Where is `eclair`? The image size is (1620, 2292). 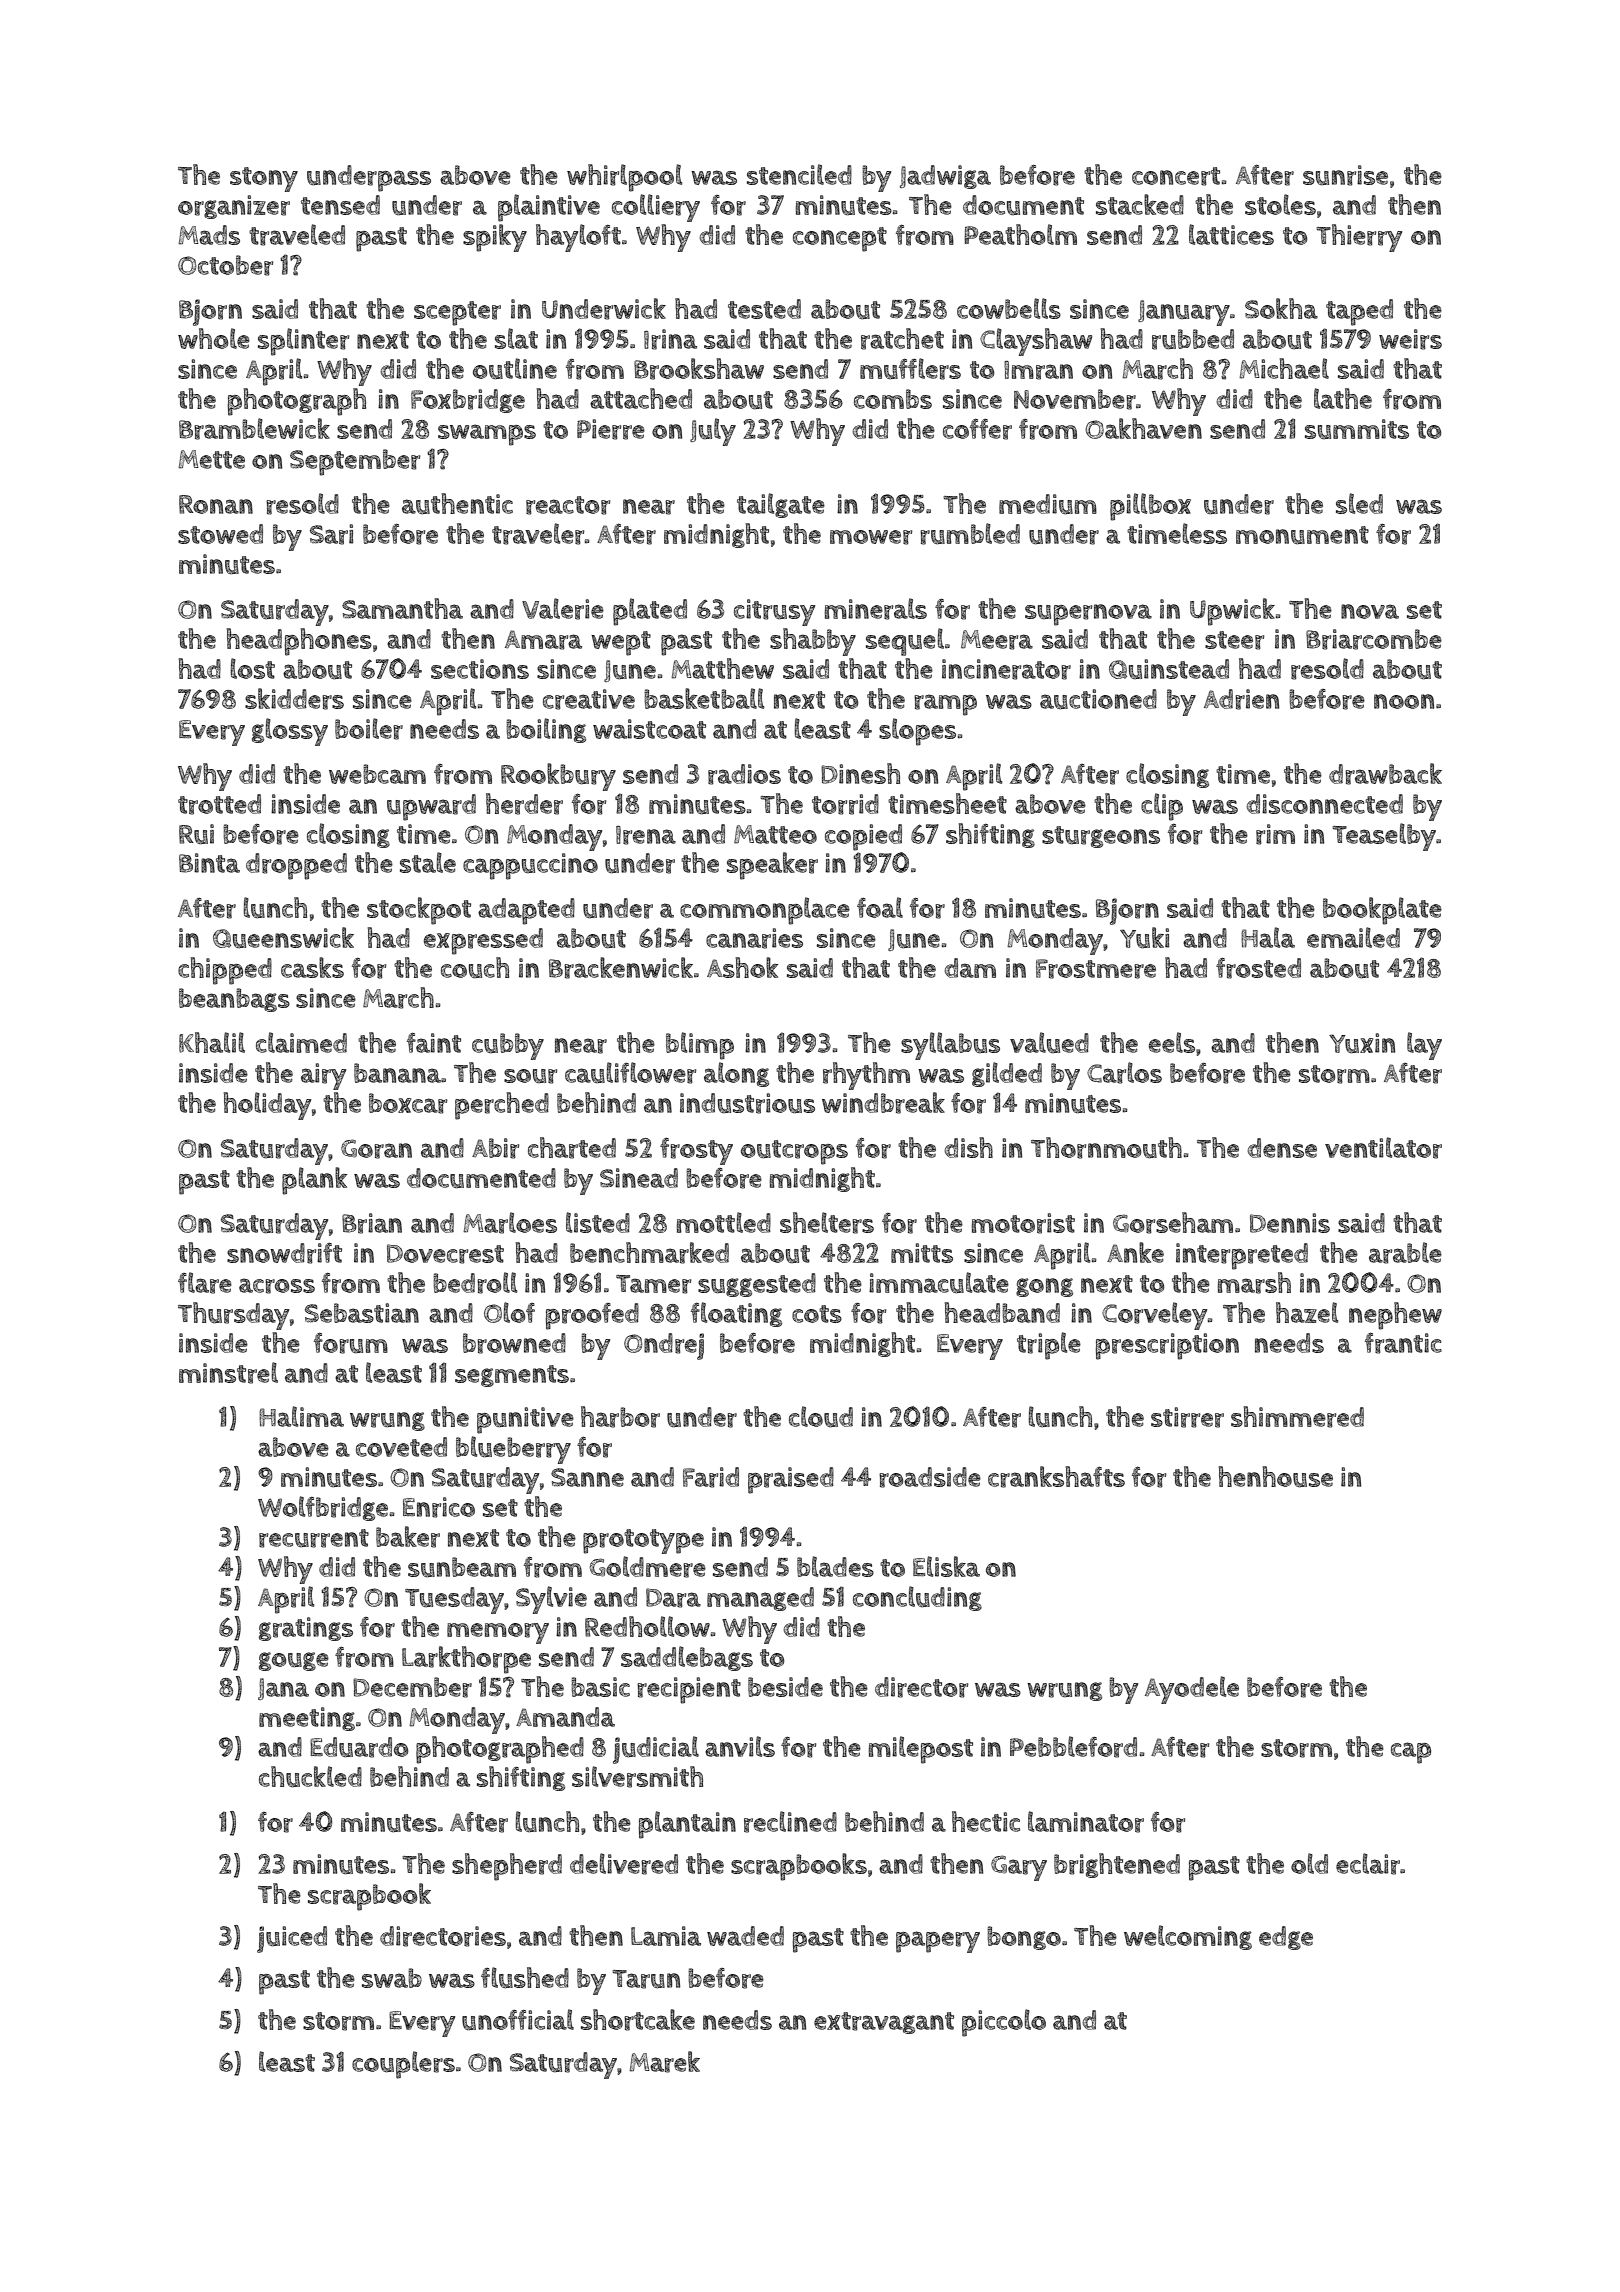
eclair is located at coordinates (1368, 1864).
